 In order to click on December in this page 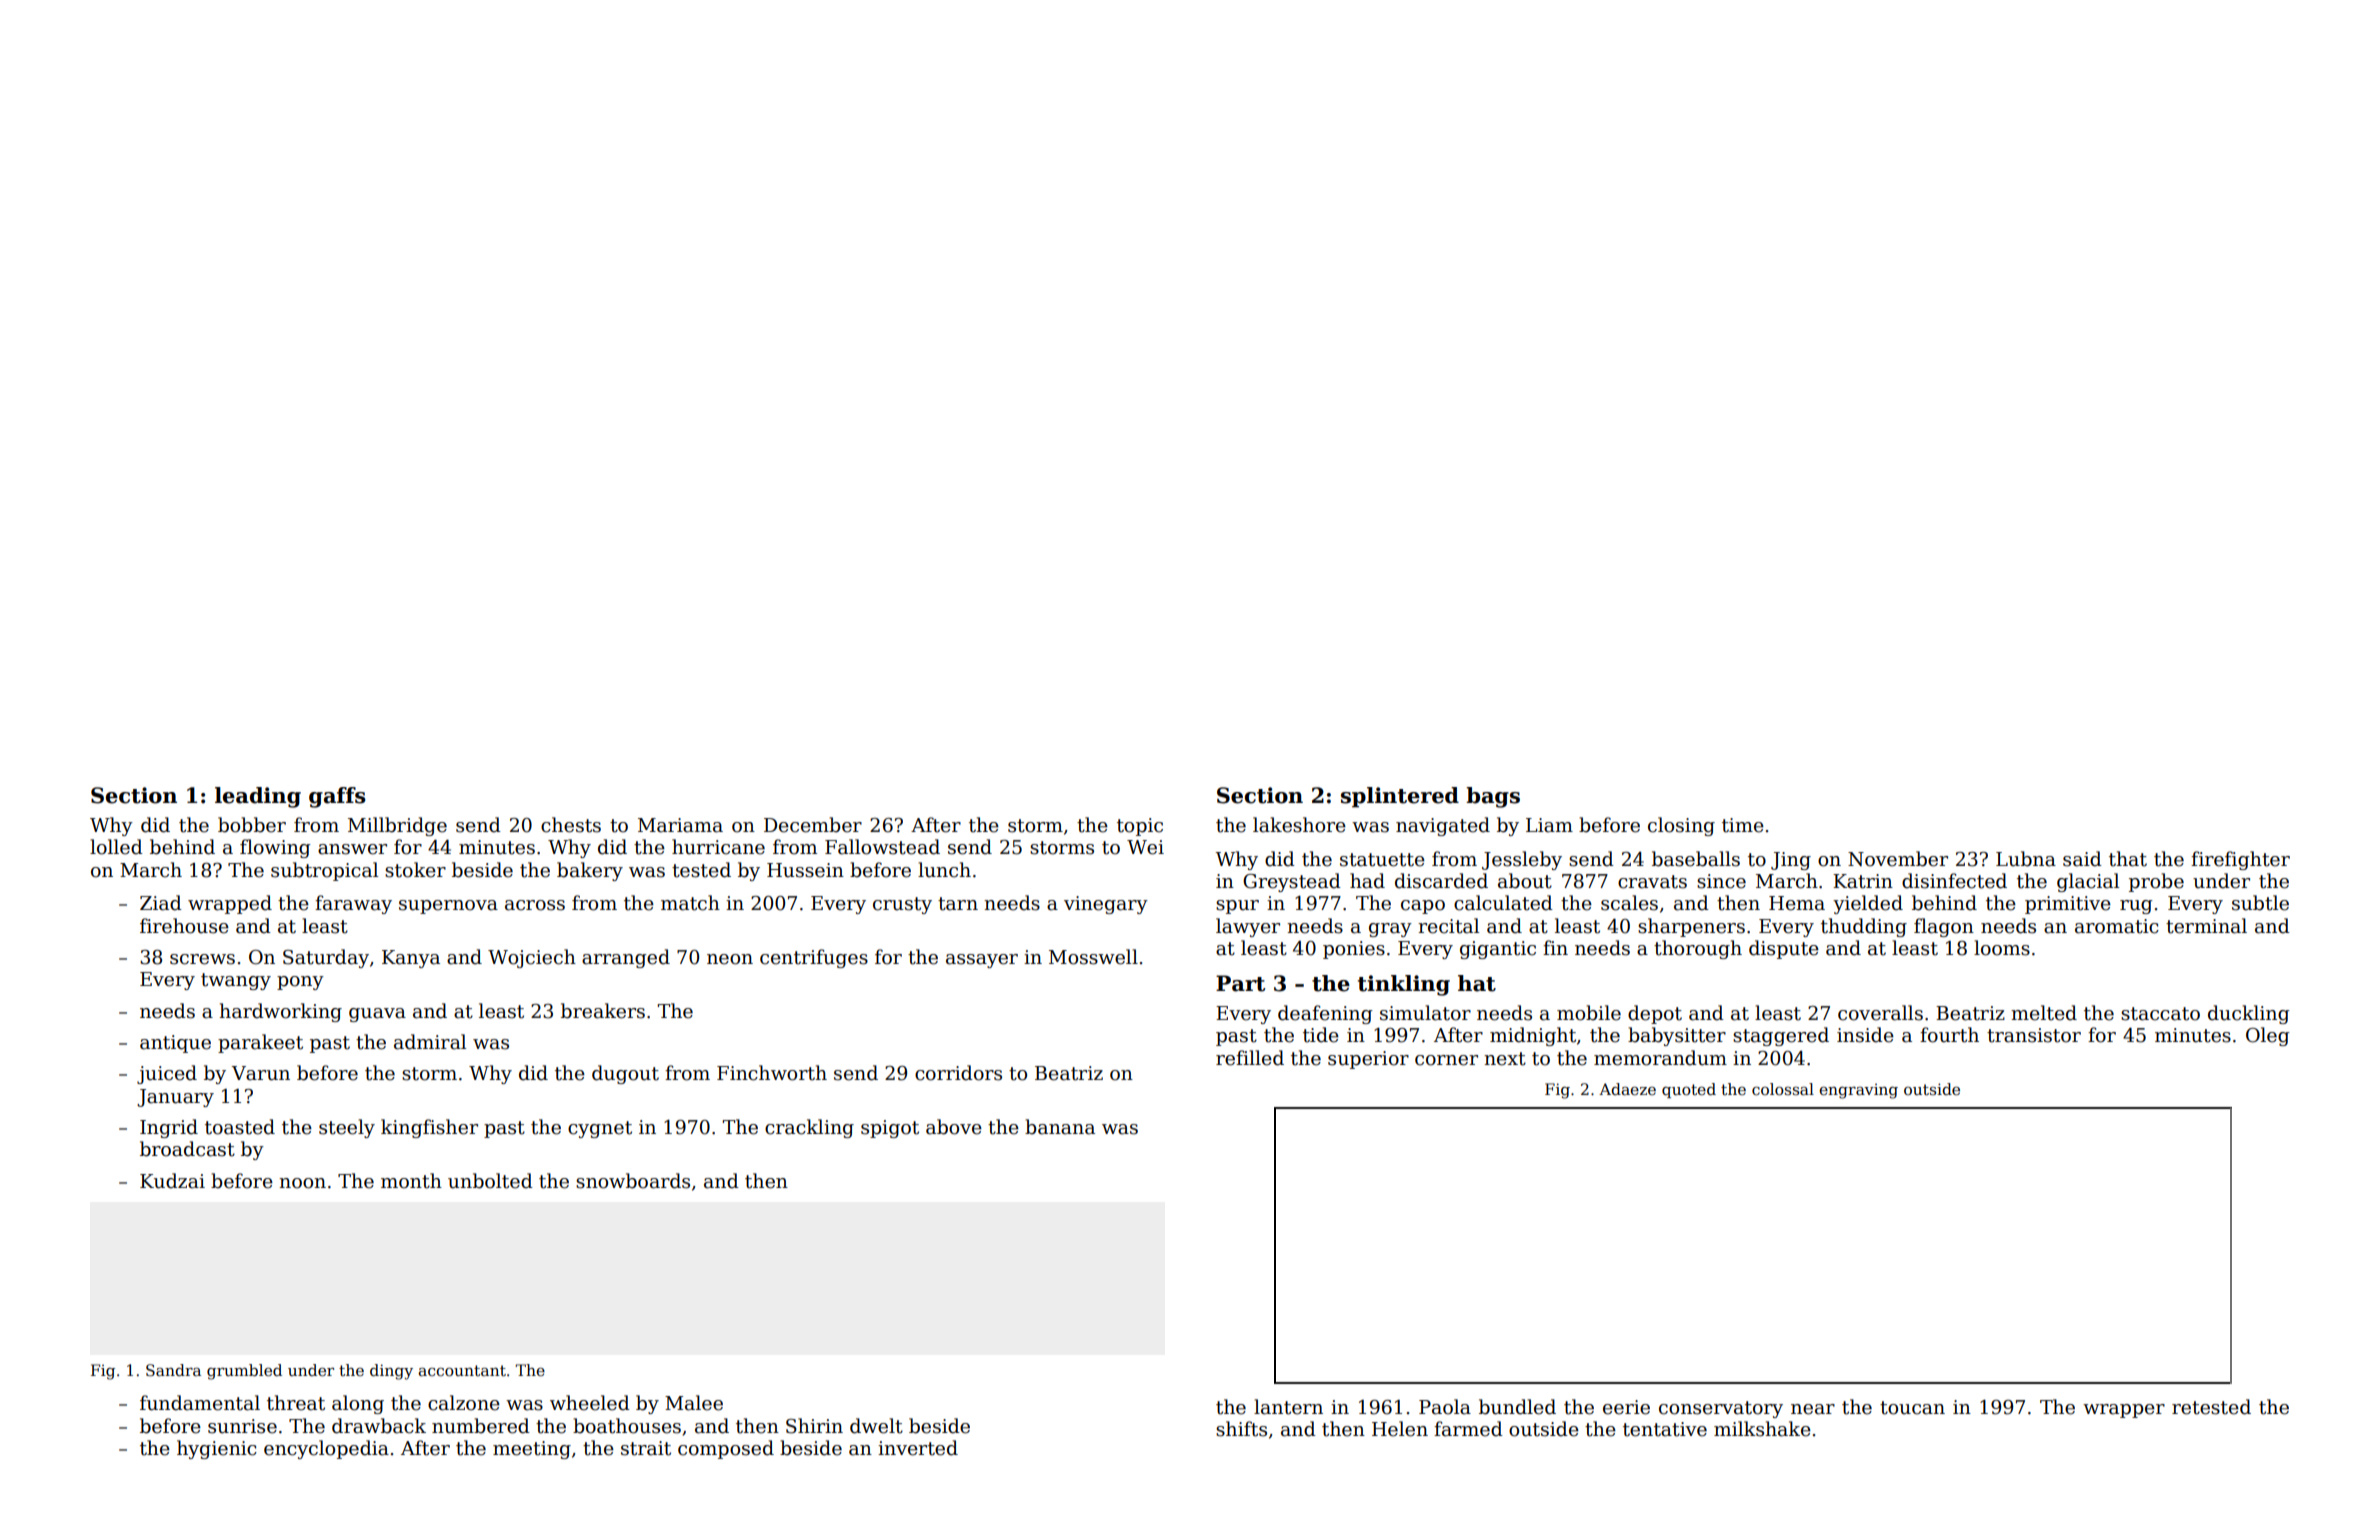, I will do `click(813, 825)`.
